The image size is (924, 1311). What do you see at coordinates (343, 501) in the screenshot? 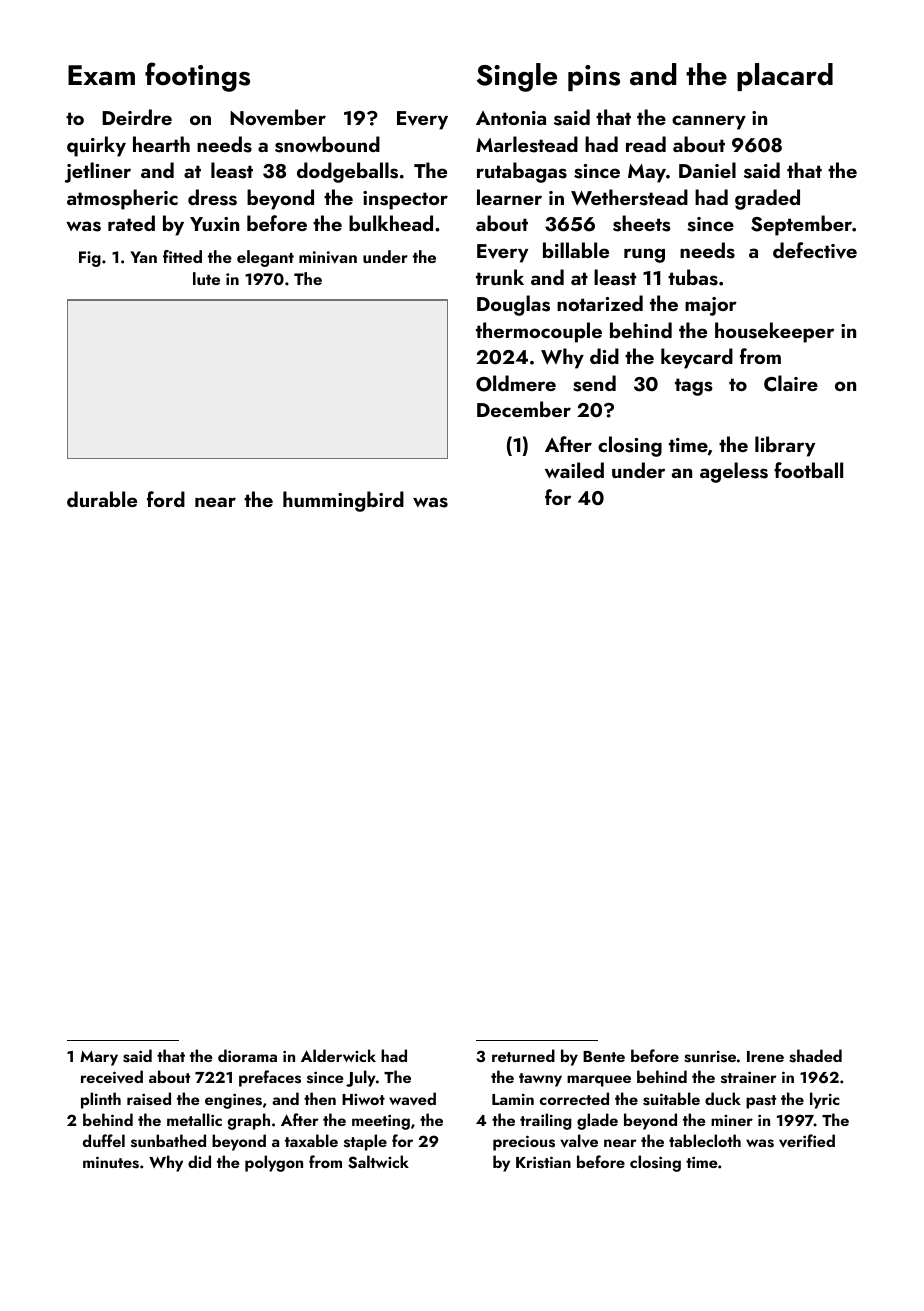
I see `hummingbird` at bounding box center [343, 501].
